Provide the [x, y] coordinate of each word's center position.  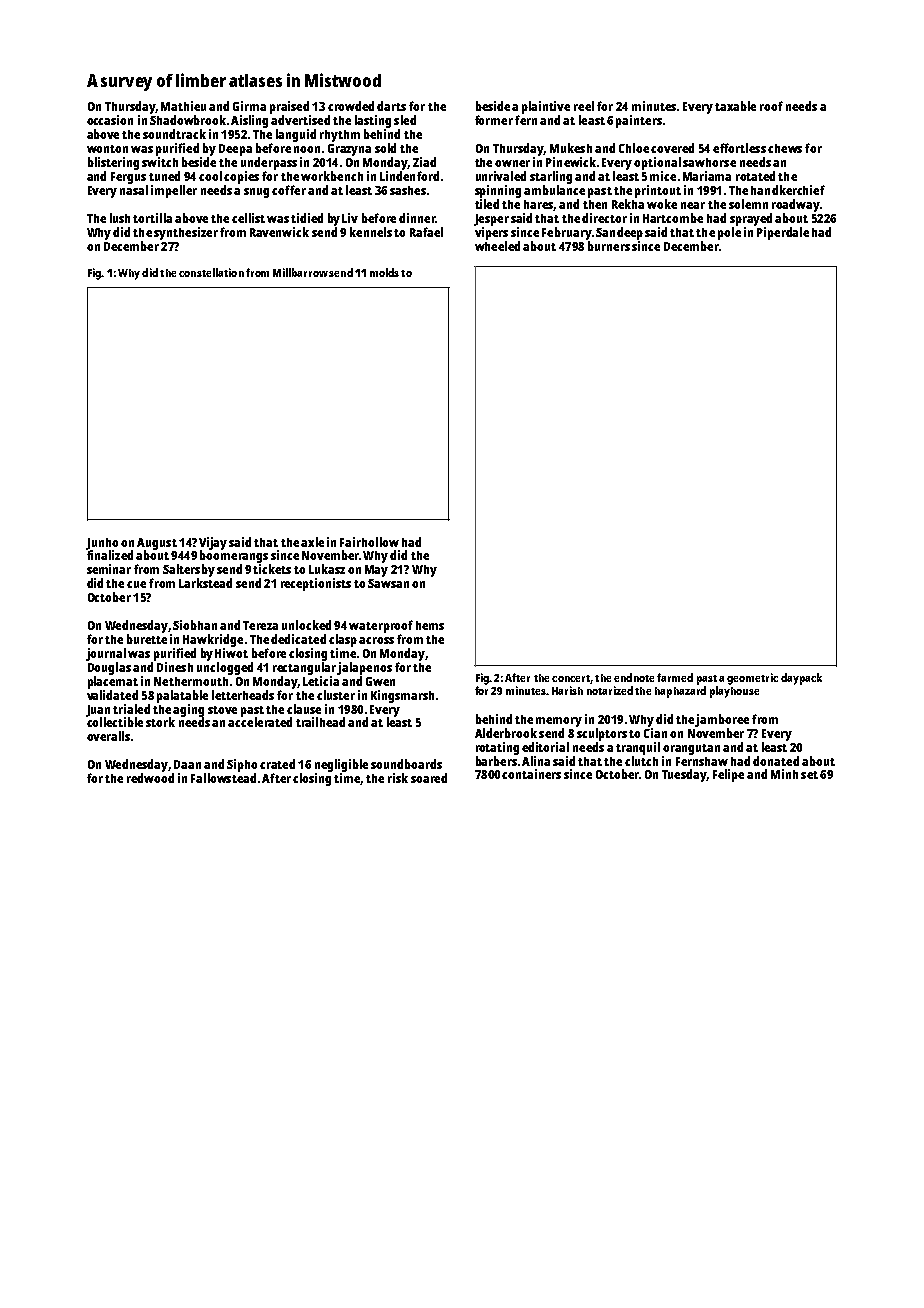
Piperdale [783, 233]
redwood [150, 778]
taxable [735, 106]
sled [405, 120]
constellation [211, 272]
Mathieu [183, 106]
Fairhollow [369, 542]
